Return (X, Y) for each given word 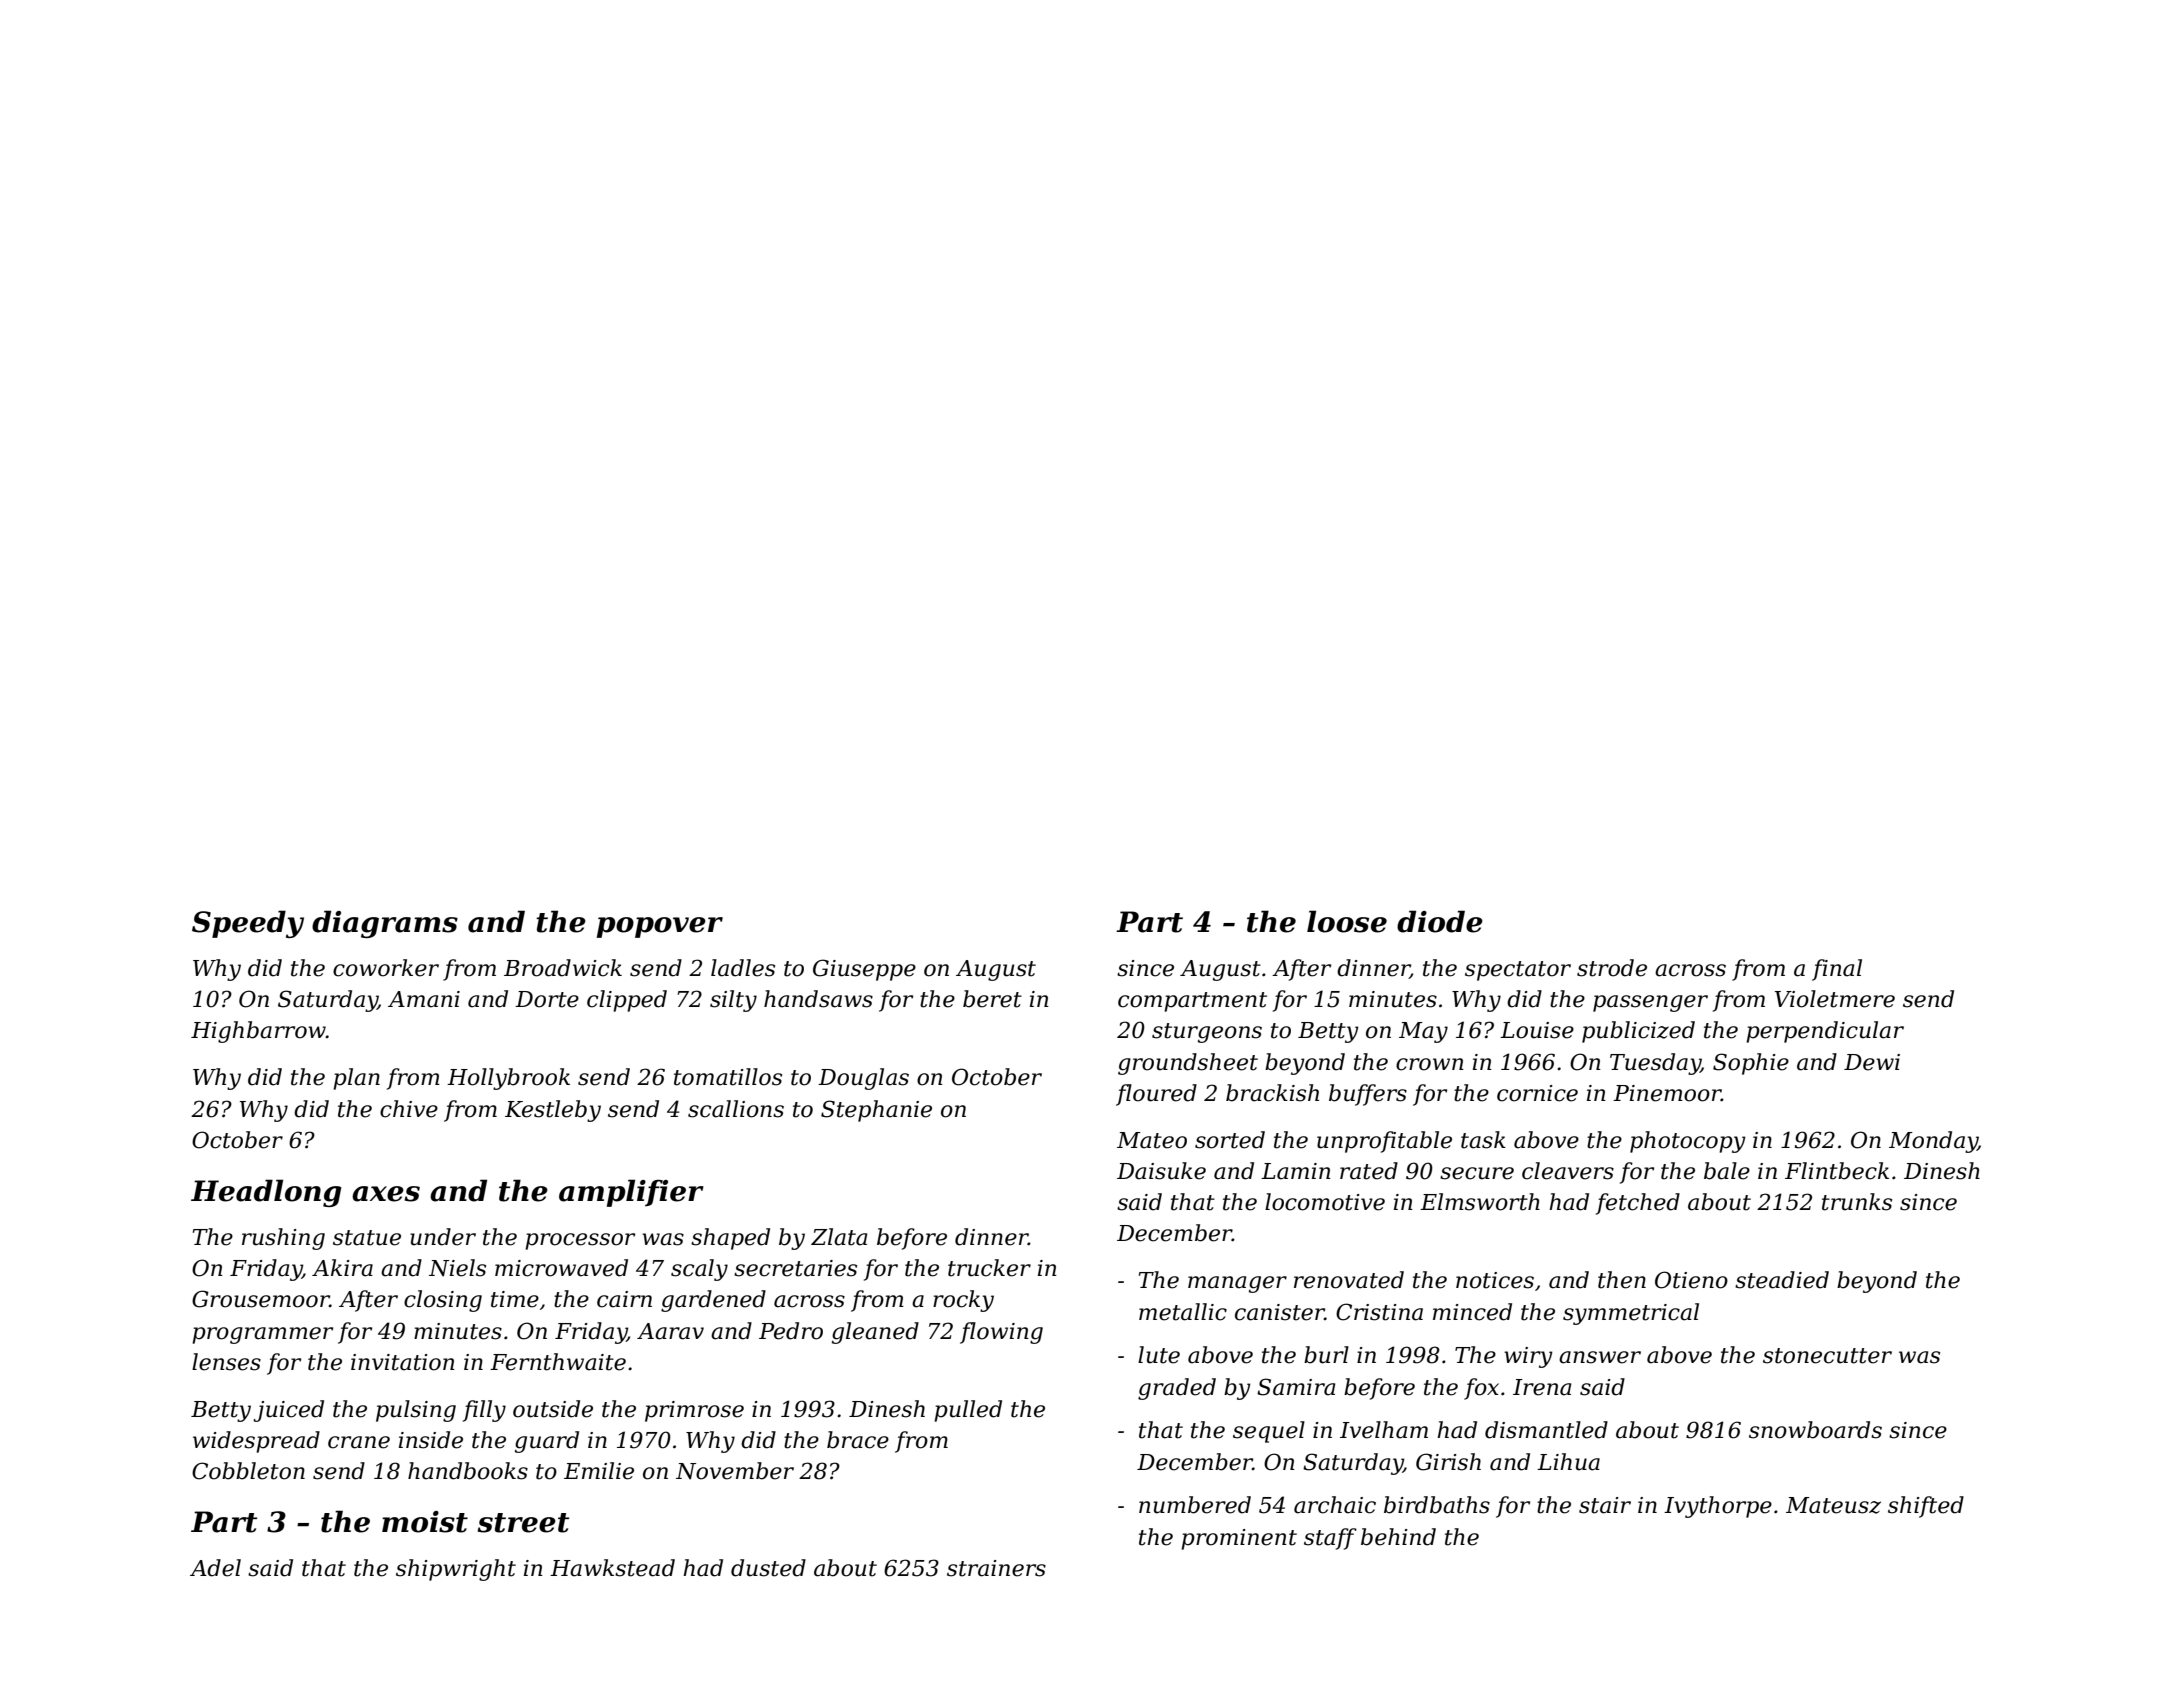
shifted (1926, 1507)
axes (386, 1194)
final (1837, 970)
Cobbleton (248, 1471)
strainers (996, 1568)
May (1423, 1032)
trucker (989, 1268)
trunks (1857, 1202)
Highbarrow (258, 1032)
